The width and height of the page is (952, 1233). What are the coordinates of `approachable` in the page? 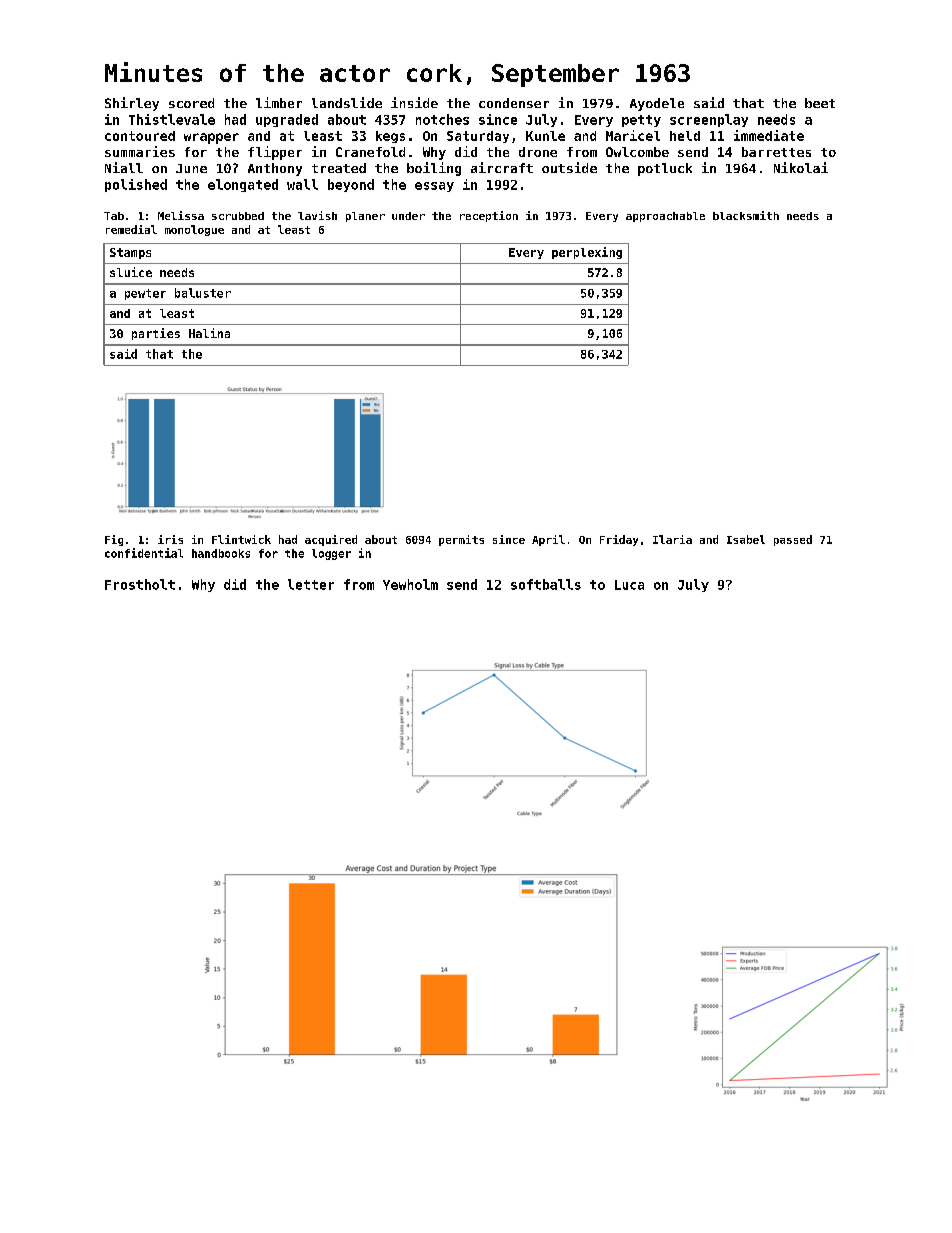 It's located at (665, 217).
